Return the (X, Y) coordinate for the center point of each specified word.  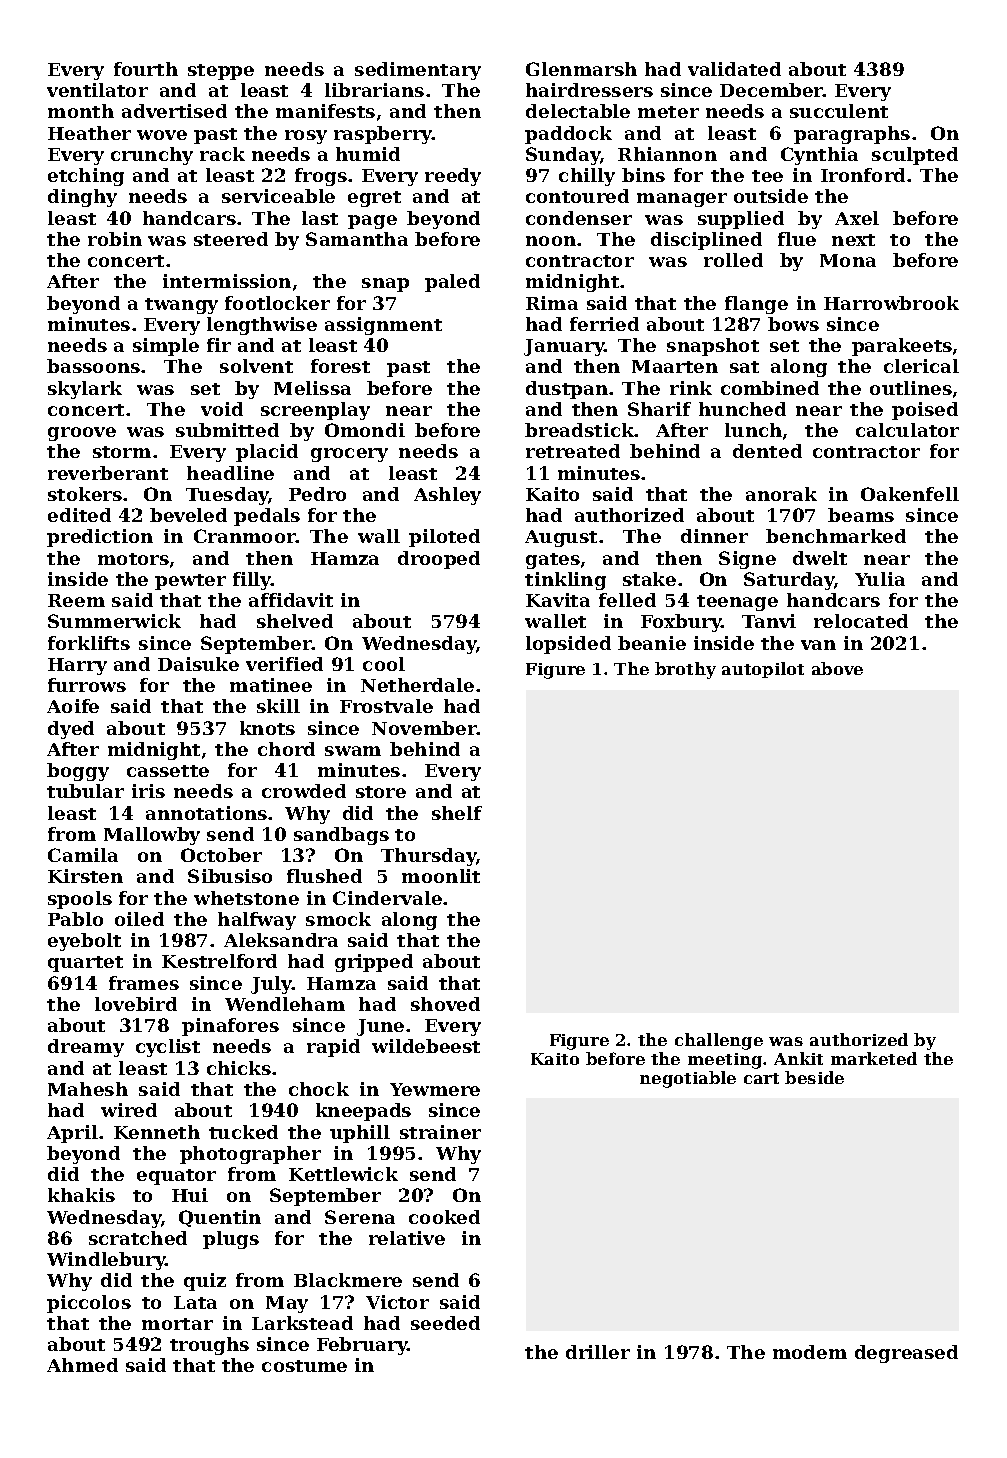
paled (452, 283)
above (837, 668)
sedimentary (418, 71)
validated (734, 69)
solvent (256, 366)
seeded (445, 1323)
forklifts (89, 643)
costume (304, 1366)
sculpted (915, 156)
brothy (685, 670)
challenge (719, 1041)
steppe (221, 72)
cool (384, 664)
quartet (85, 964)
